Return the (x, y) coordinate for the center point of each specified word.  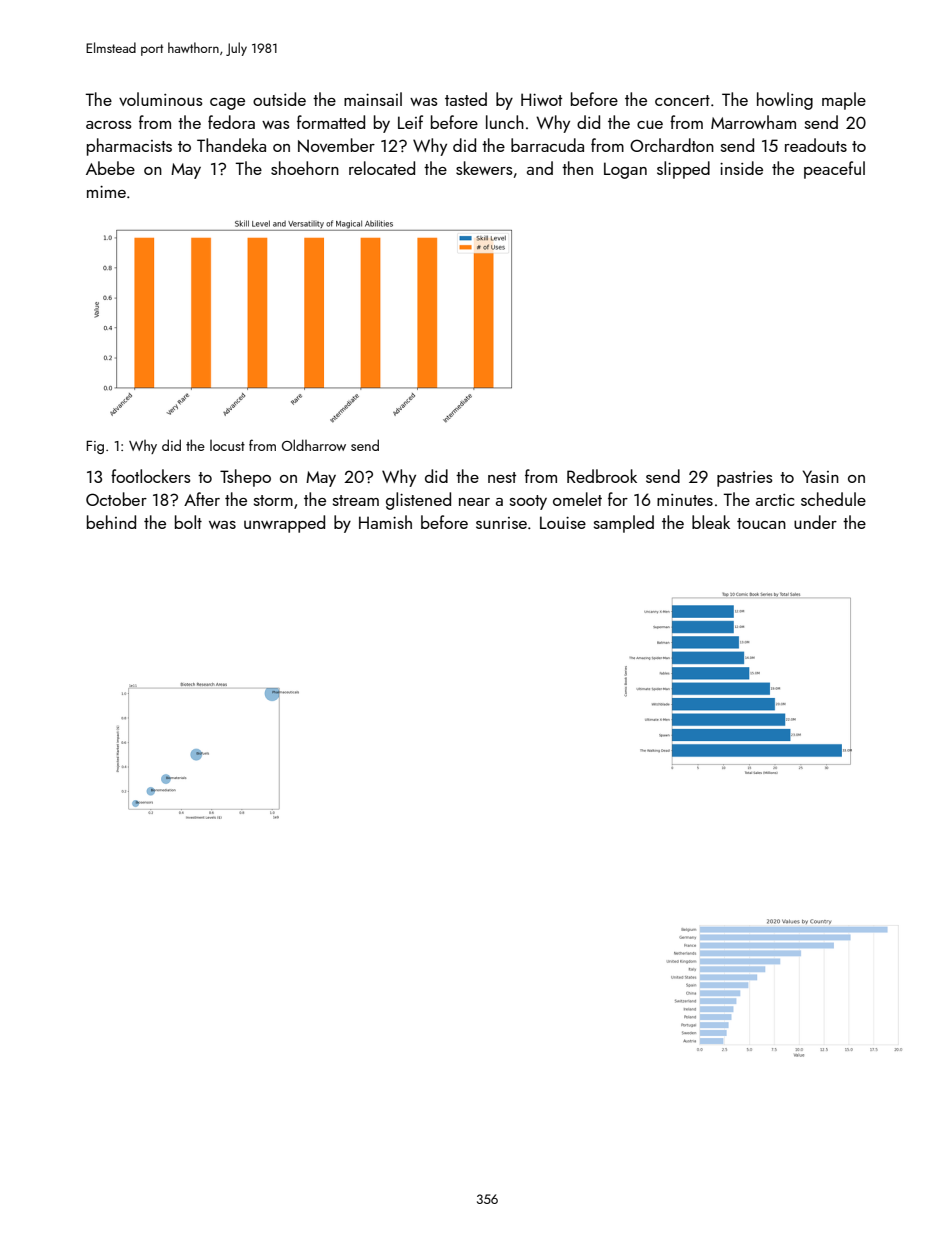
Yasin (821, 476)
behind (111, 522)
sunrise (501, 523)
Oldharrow (314, 445)
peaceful (834, 170)
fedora (231, 122)
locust (227, 445)
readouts (816, 145)
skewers (484, 168)
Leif (410, 122)
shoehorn (305, 168)
